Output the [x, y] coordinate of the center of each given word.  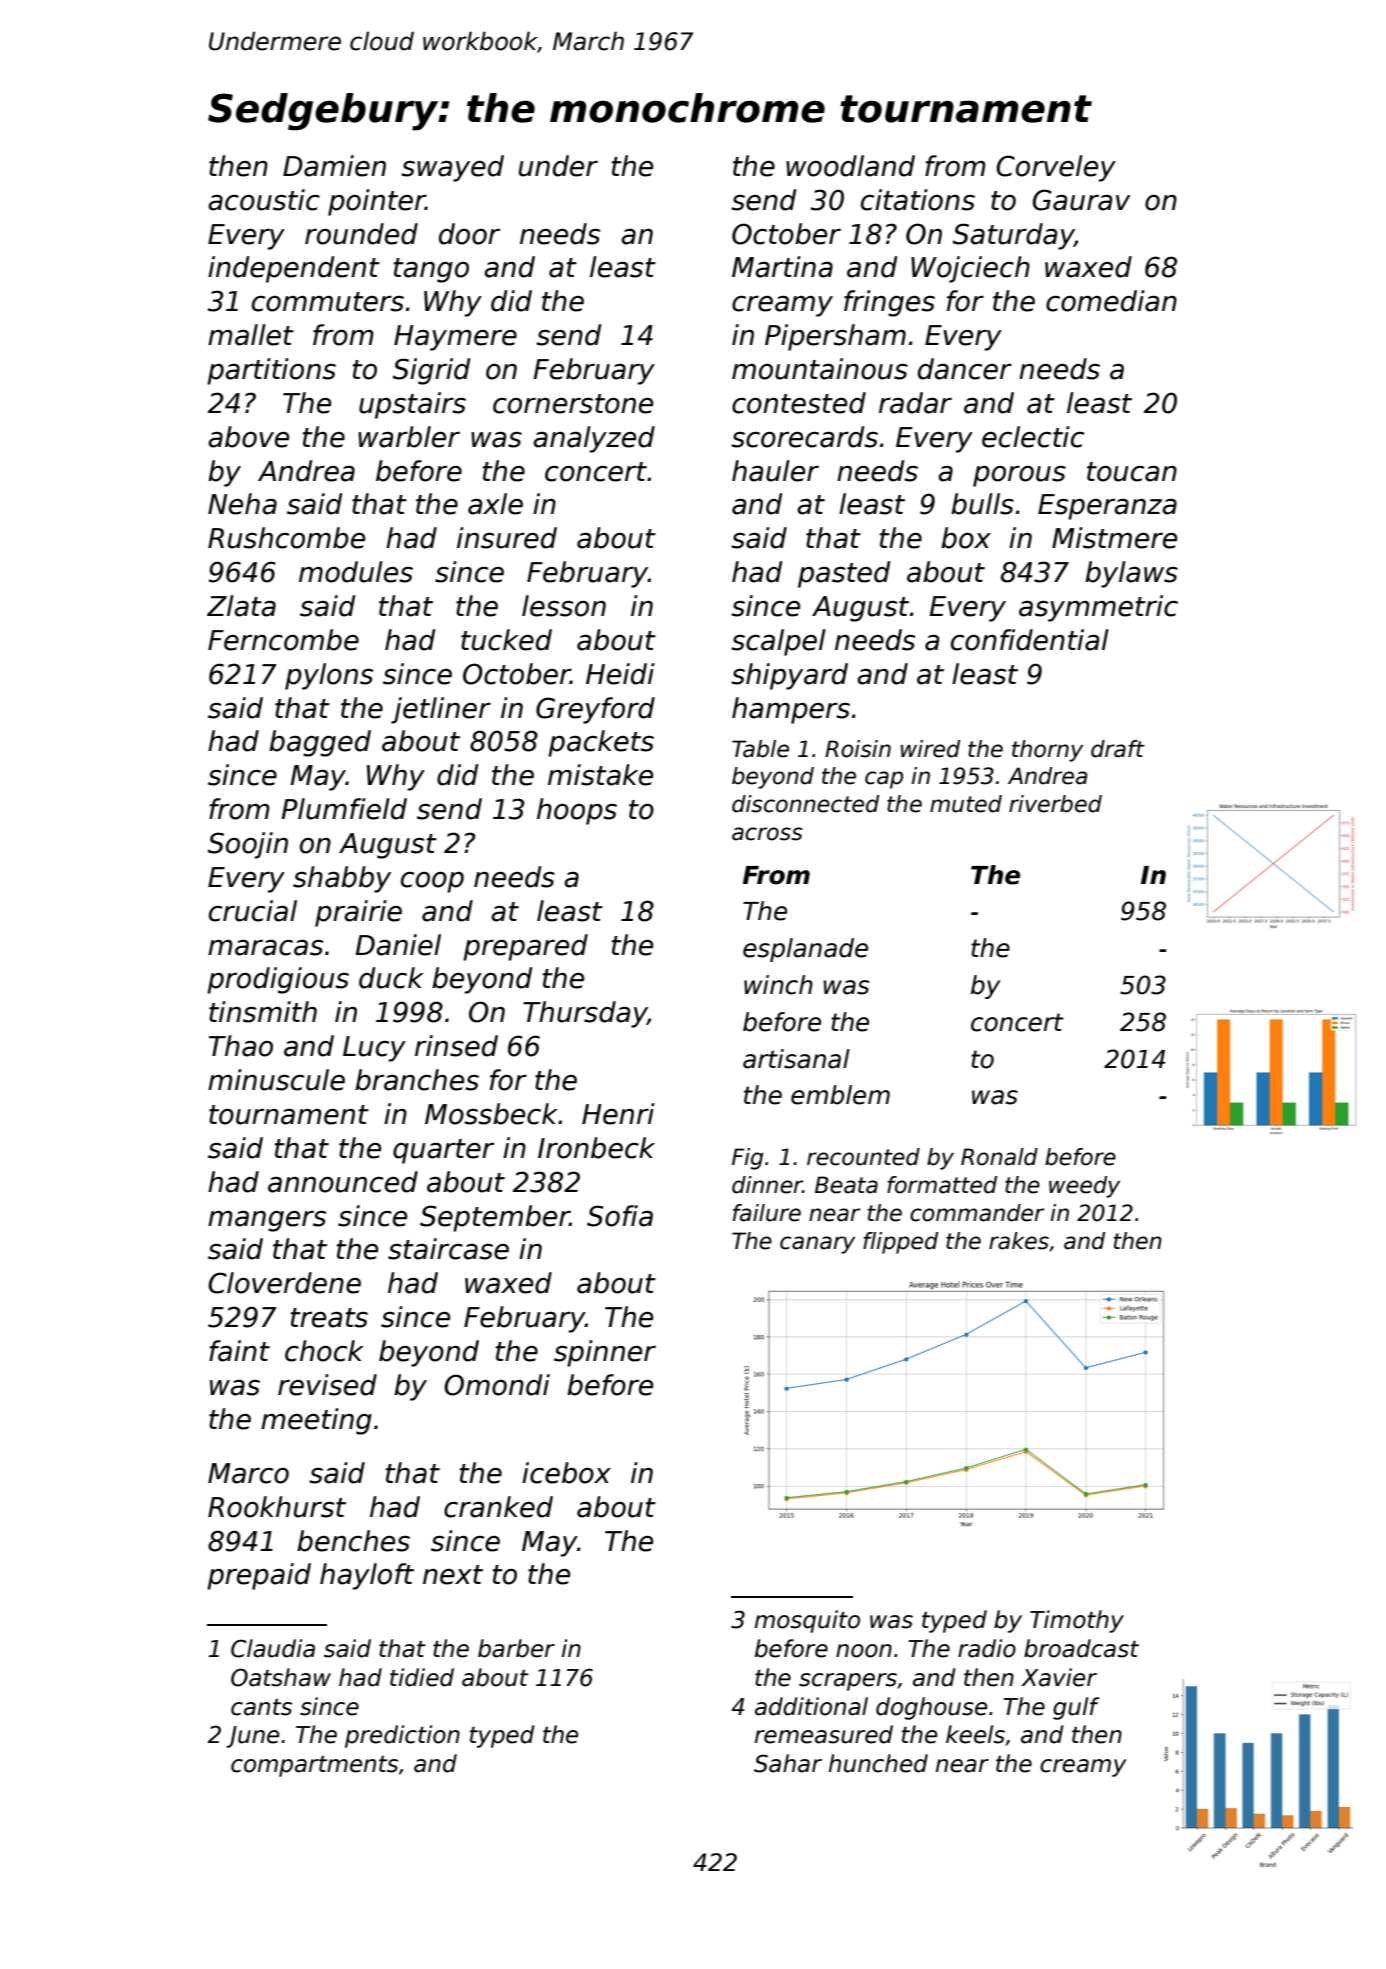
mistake [600, 775]
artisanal [796, 1059]
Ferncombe [283, 640]
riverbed [1055, 804]
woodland [850, 166]
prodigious [278, 980]
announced [343, 1182]
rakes [1019, 1241]
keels [975, 1734]
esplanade [805, 950]
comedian [1111, 301]
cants [261, 1707]
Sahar [788, 1763]
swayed [452, 168]
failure [767, 1213]
